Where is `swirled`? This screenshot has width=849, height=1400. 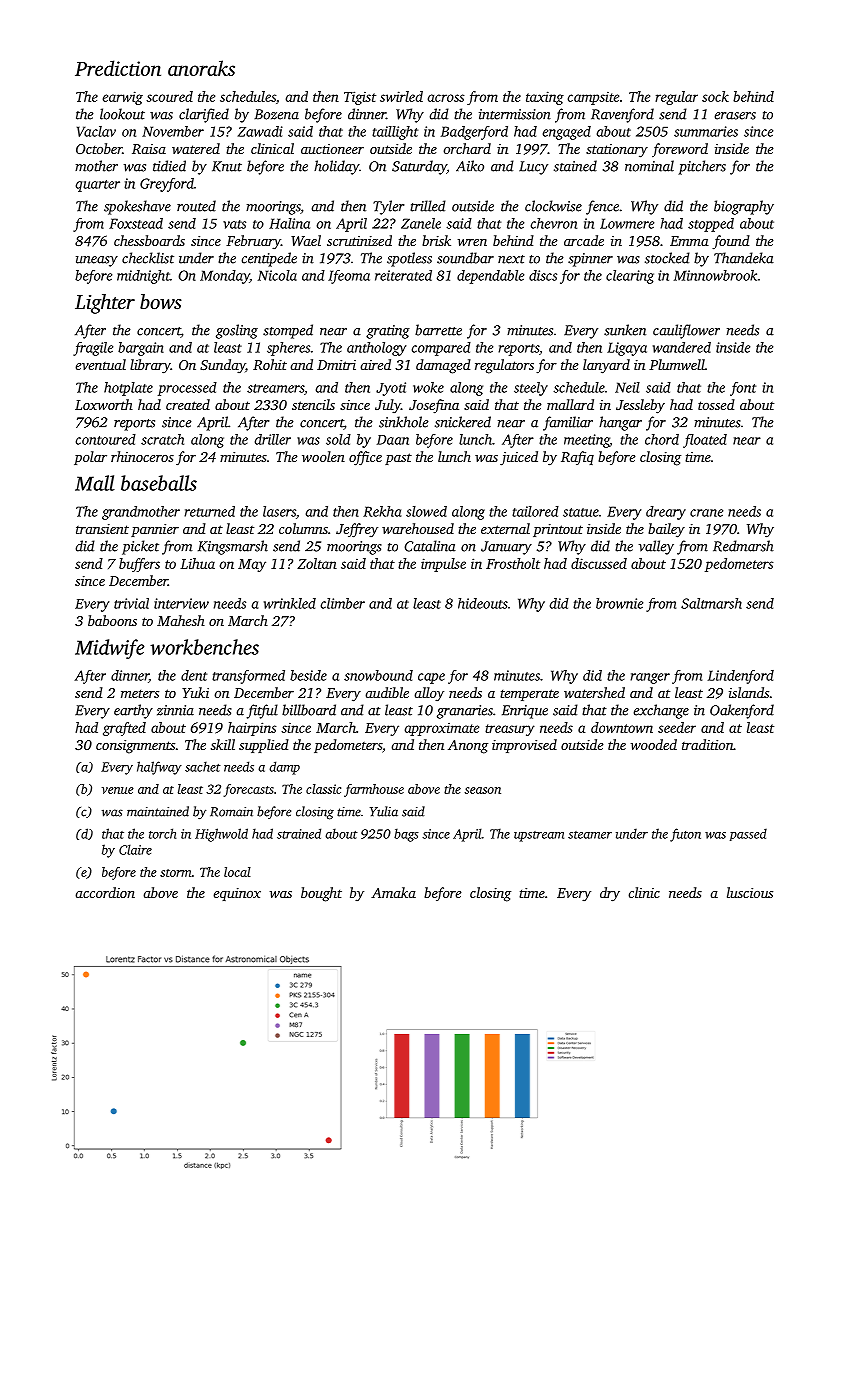
swirled is located at coordinates (401, 96).
